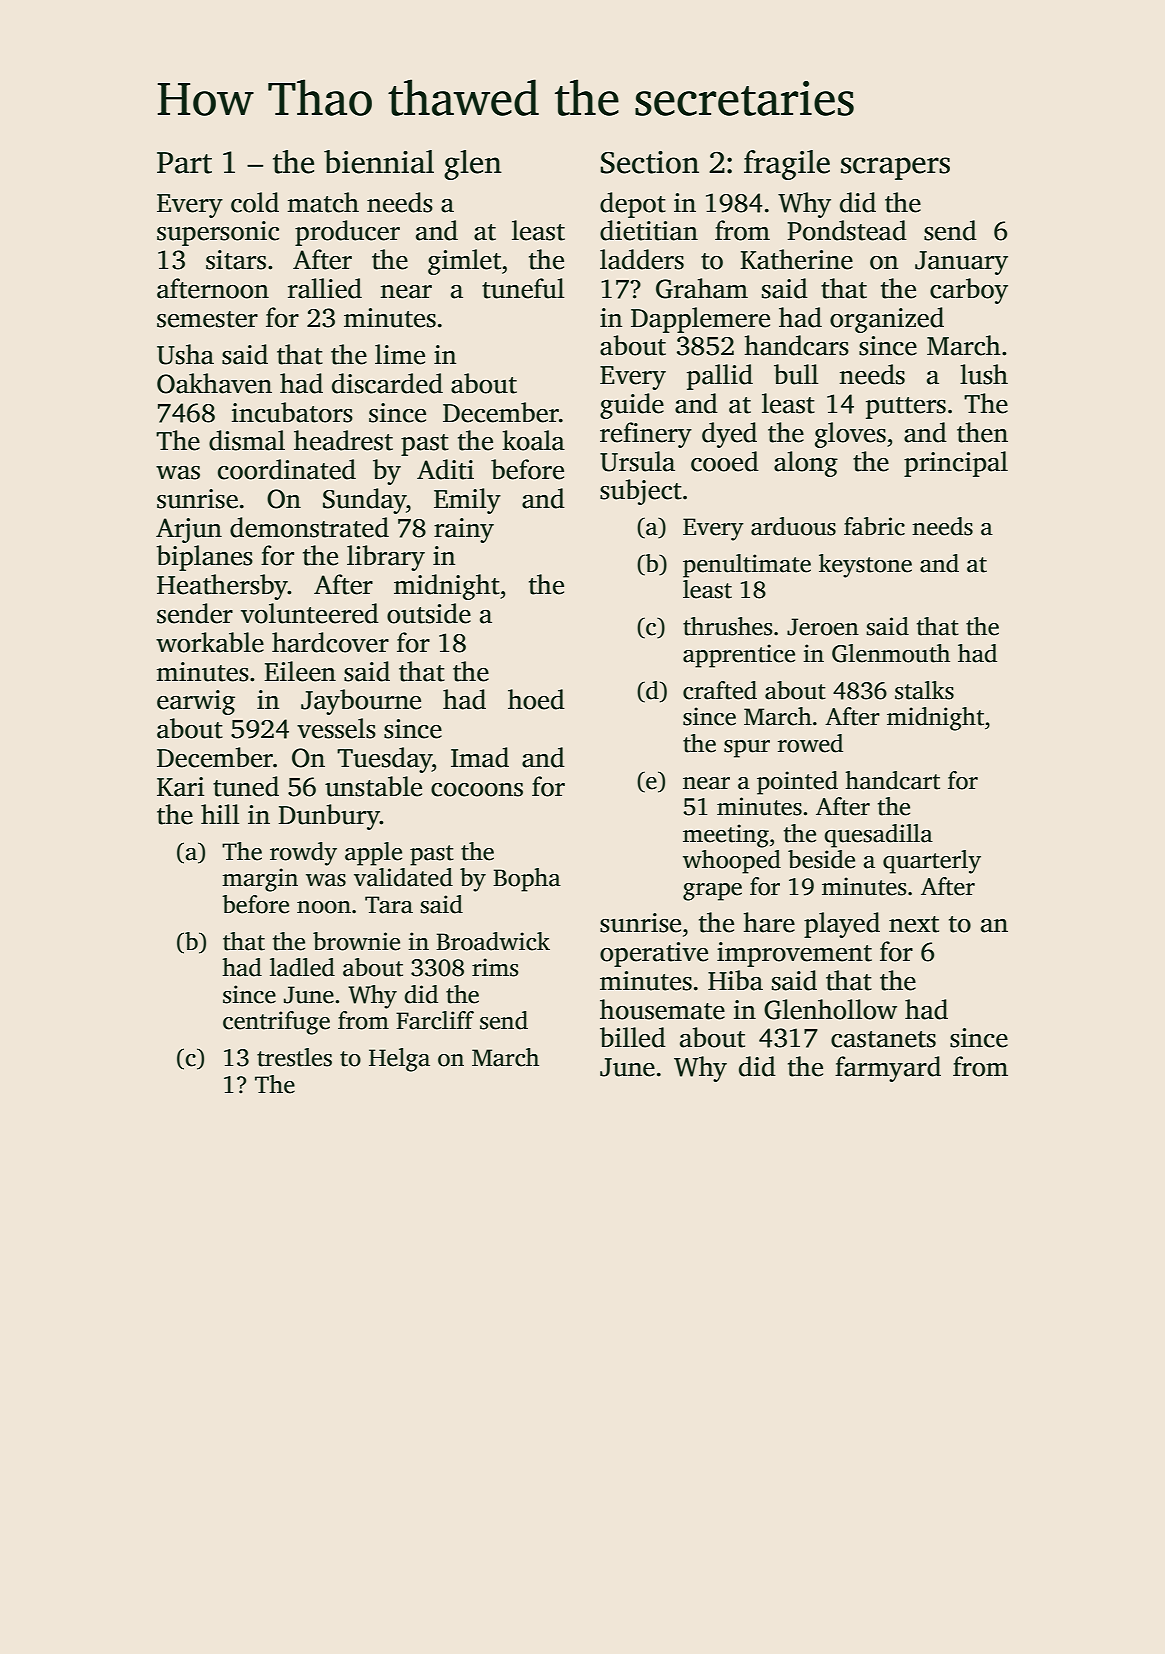 This screenshot has width=1165, height=1654. Describe the element at coordinates (787, 165) in the screenshot. I see `fragile` at that location.
